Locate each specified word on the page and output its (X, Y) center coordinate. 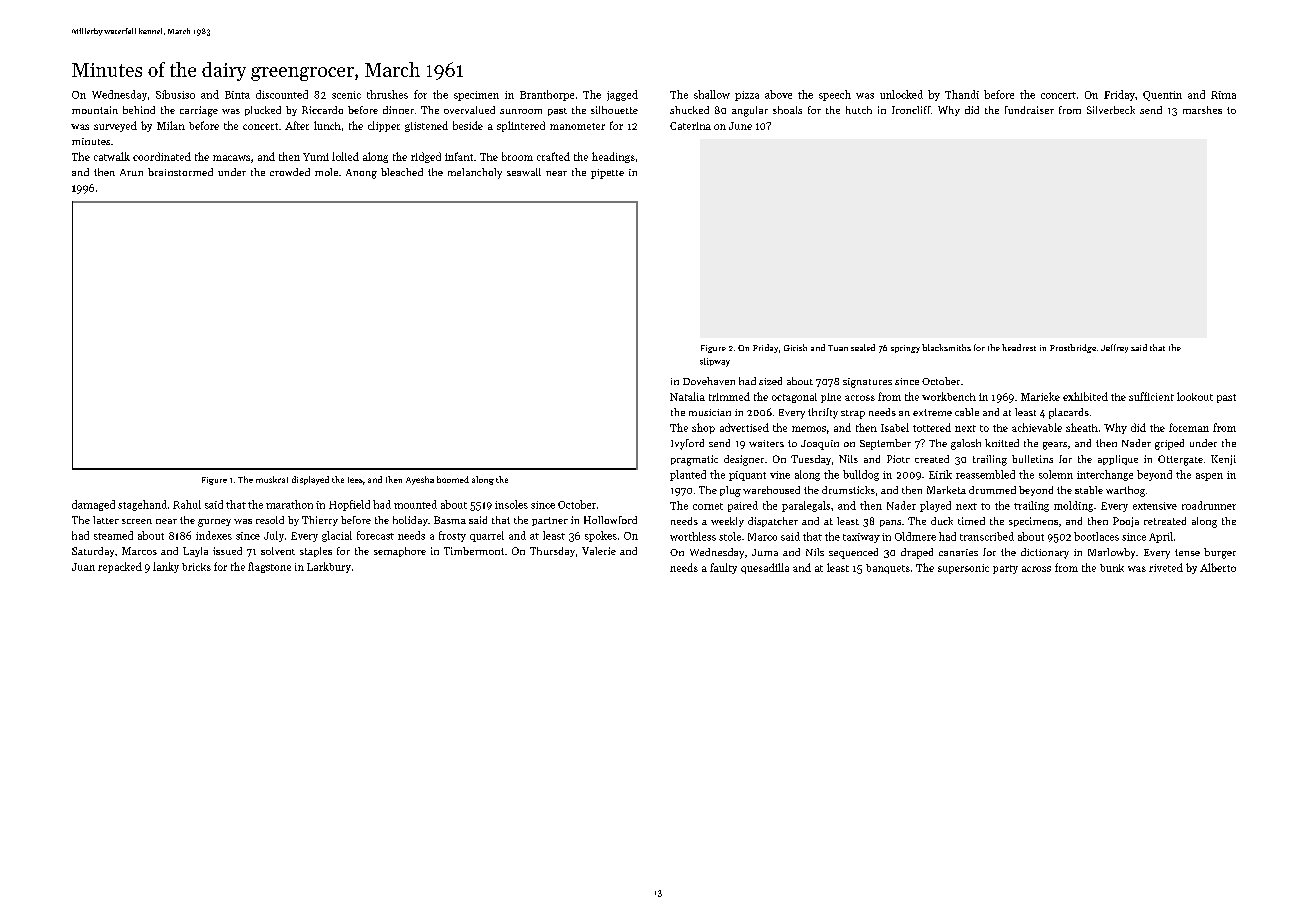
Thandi (962, 94)
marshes (1202, 110)
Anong (361, 174)
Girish (795, 347)
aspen (1209, 477)
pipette (607, 174)
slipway (715, 362)
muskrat (272, 479)
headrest (1019, 347)
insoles (511, 504)
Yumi (316, 157)
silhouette (614, 110)
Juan (83, 567)
